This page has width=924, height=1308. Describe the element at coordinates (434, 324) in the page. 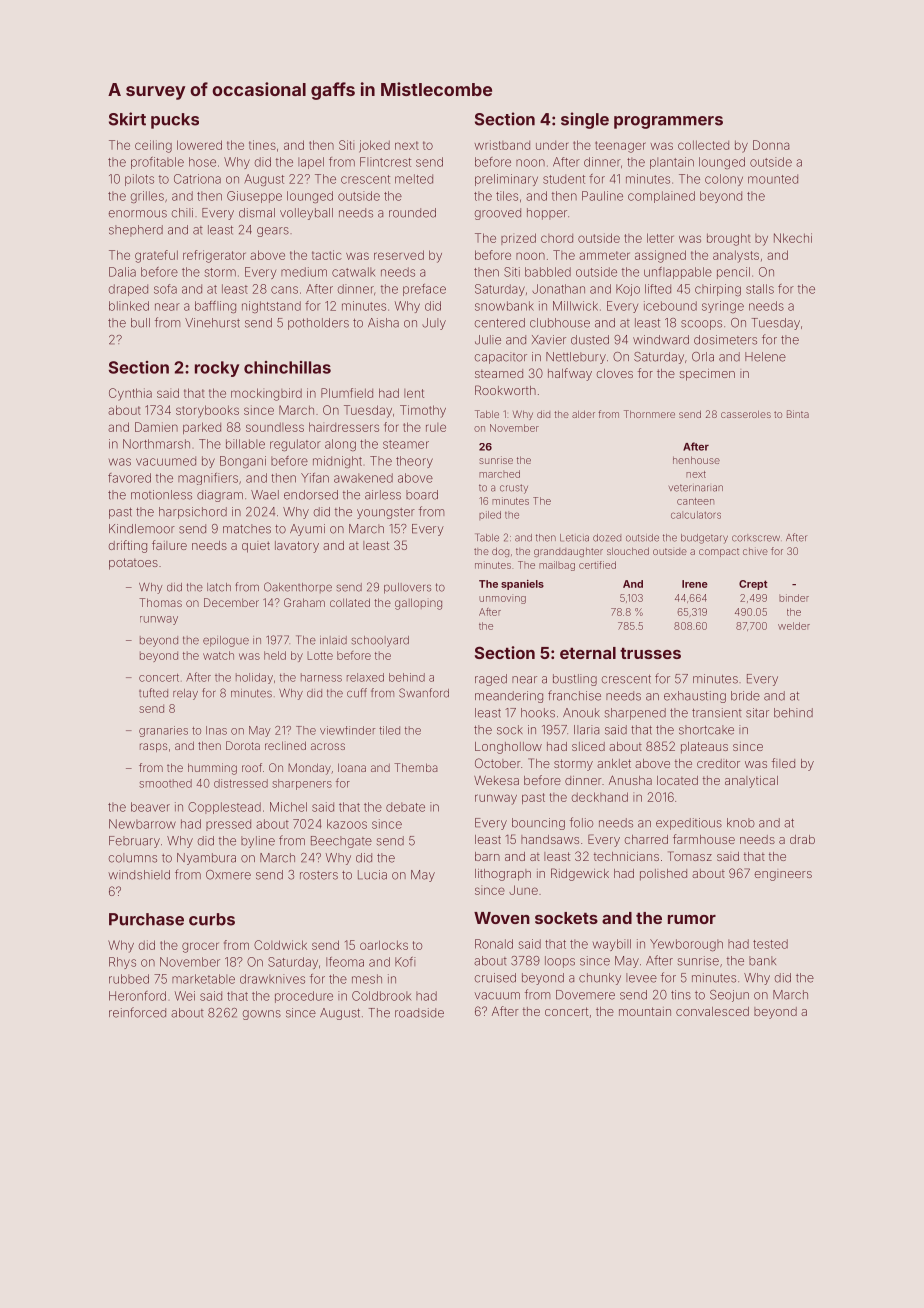

I see `July` at that location.
